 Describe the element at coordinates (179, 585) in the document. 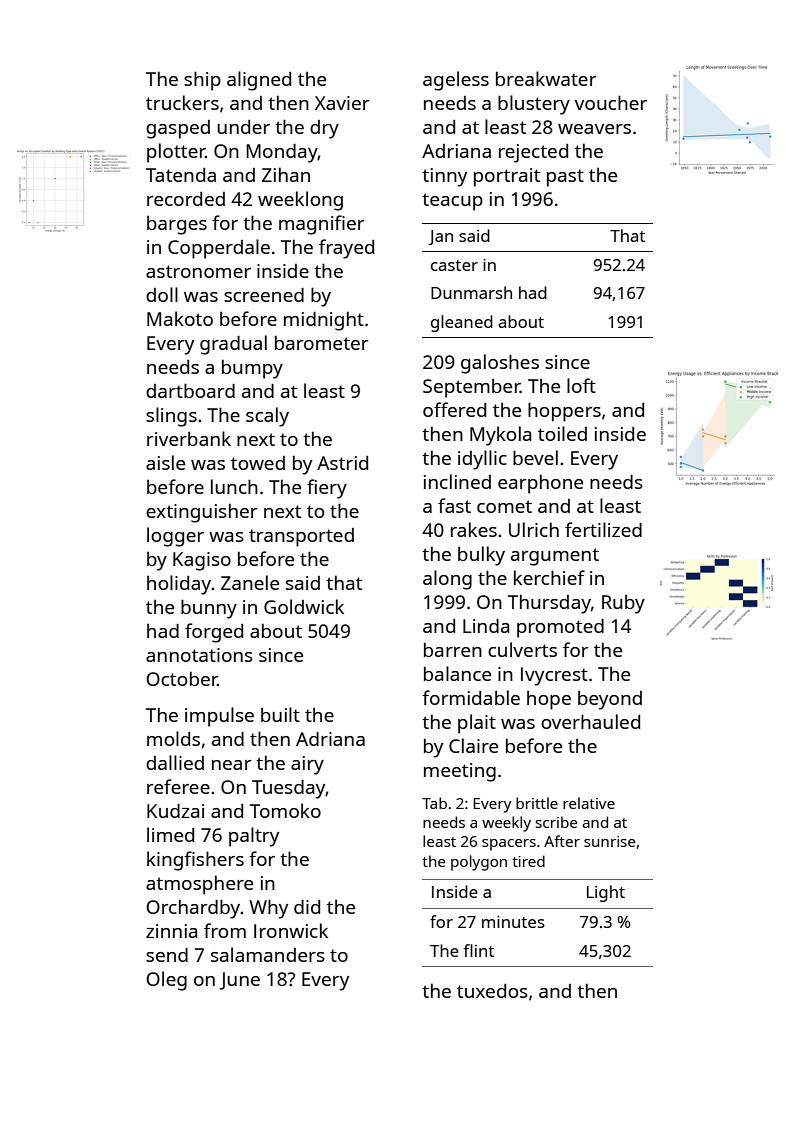

I see `holiday` at that location.
